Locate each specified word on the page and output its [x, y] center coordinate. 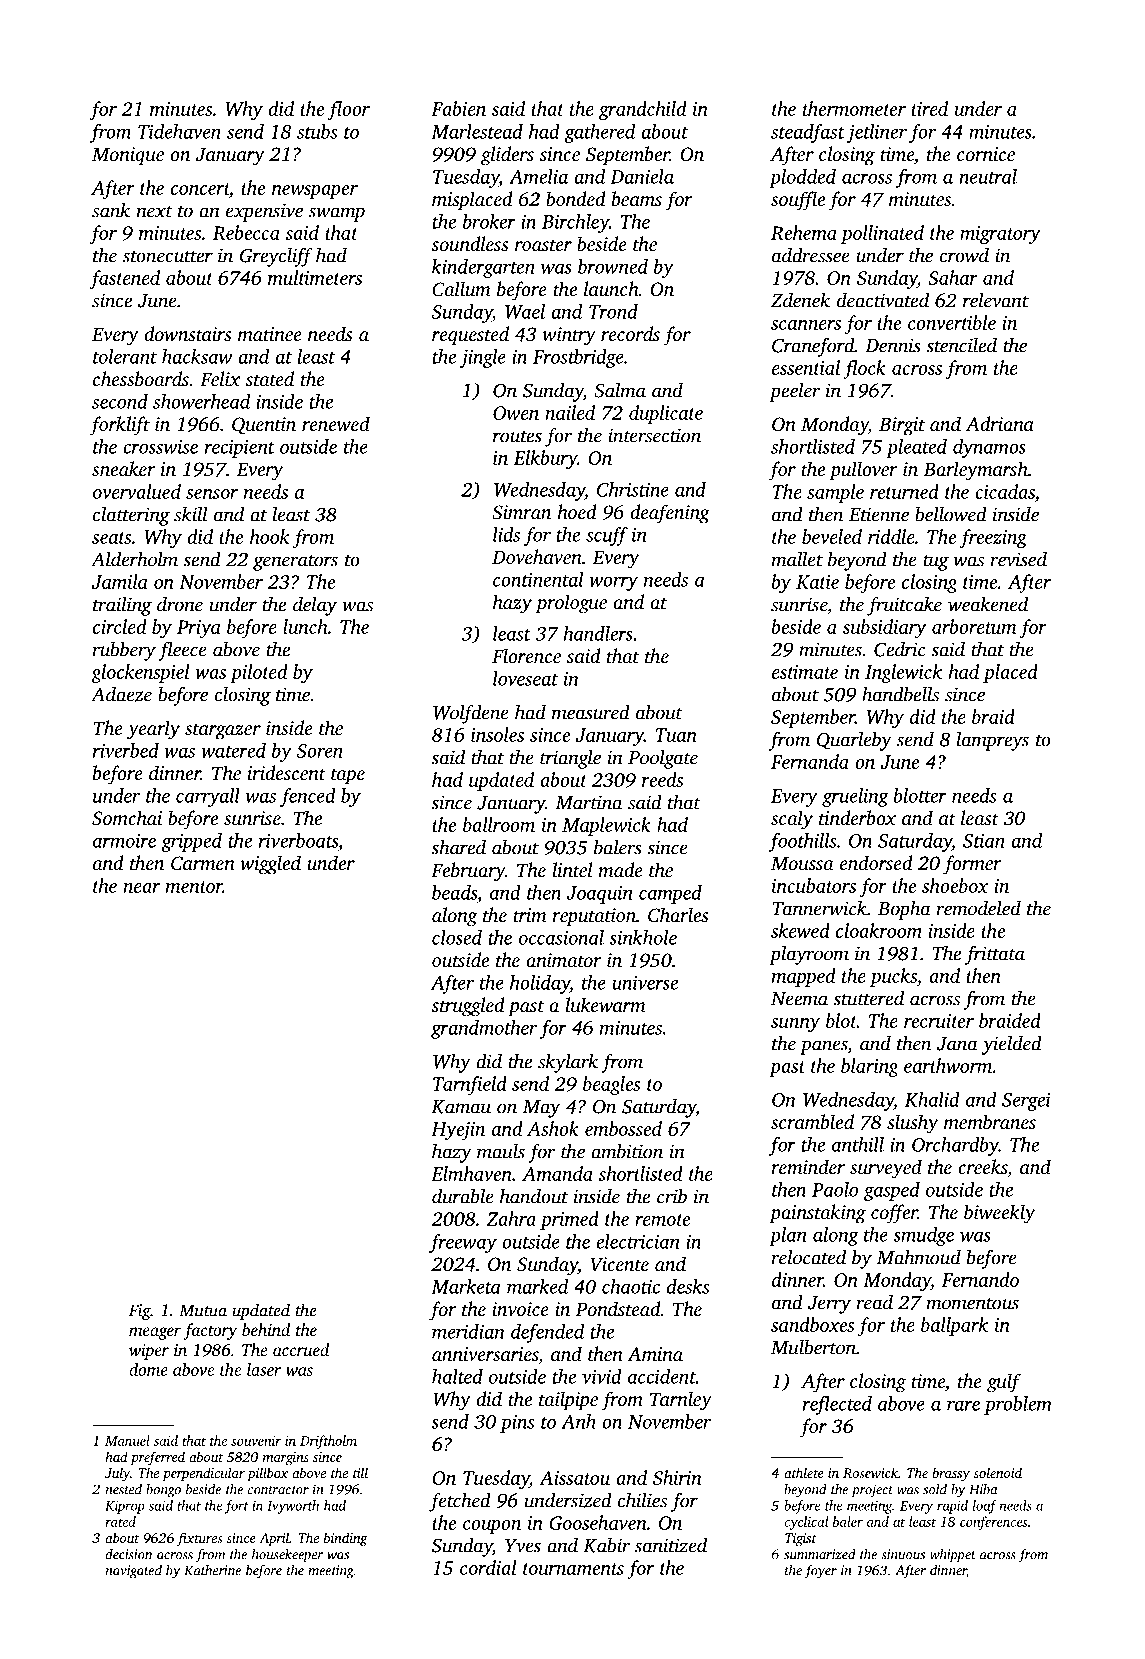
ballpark [954, 1326]
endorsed [876, 862]
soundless [470, 243]
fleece [182, 651]
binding [346, 1539]
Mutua [203, 1310]
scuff [607, 536]
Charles [678, 915]
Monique [128, 156]
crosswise [160, 447]
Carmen [203, 863]
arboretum [974, 626]
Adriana [1000, 423]
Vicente [620, 1264]
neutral [988, 176]
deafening [670, 514]
